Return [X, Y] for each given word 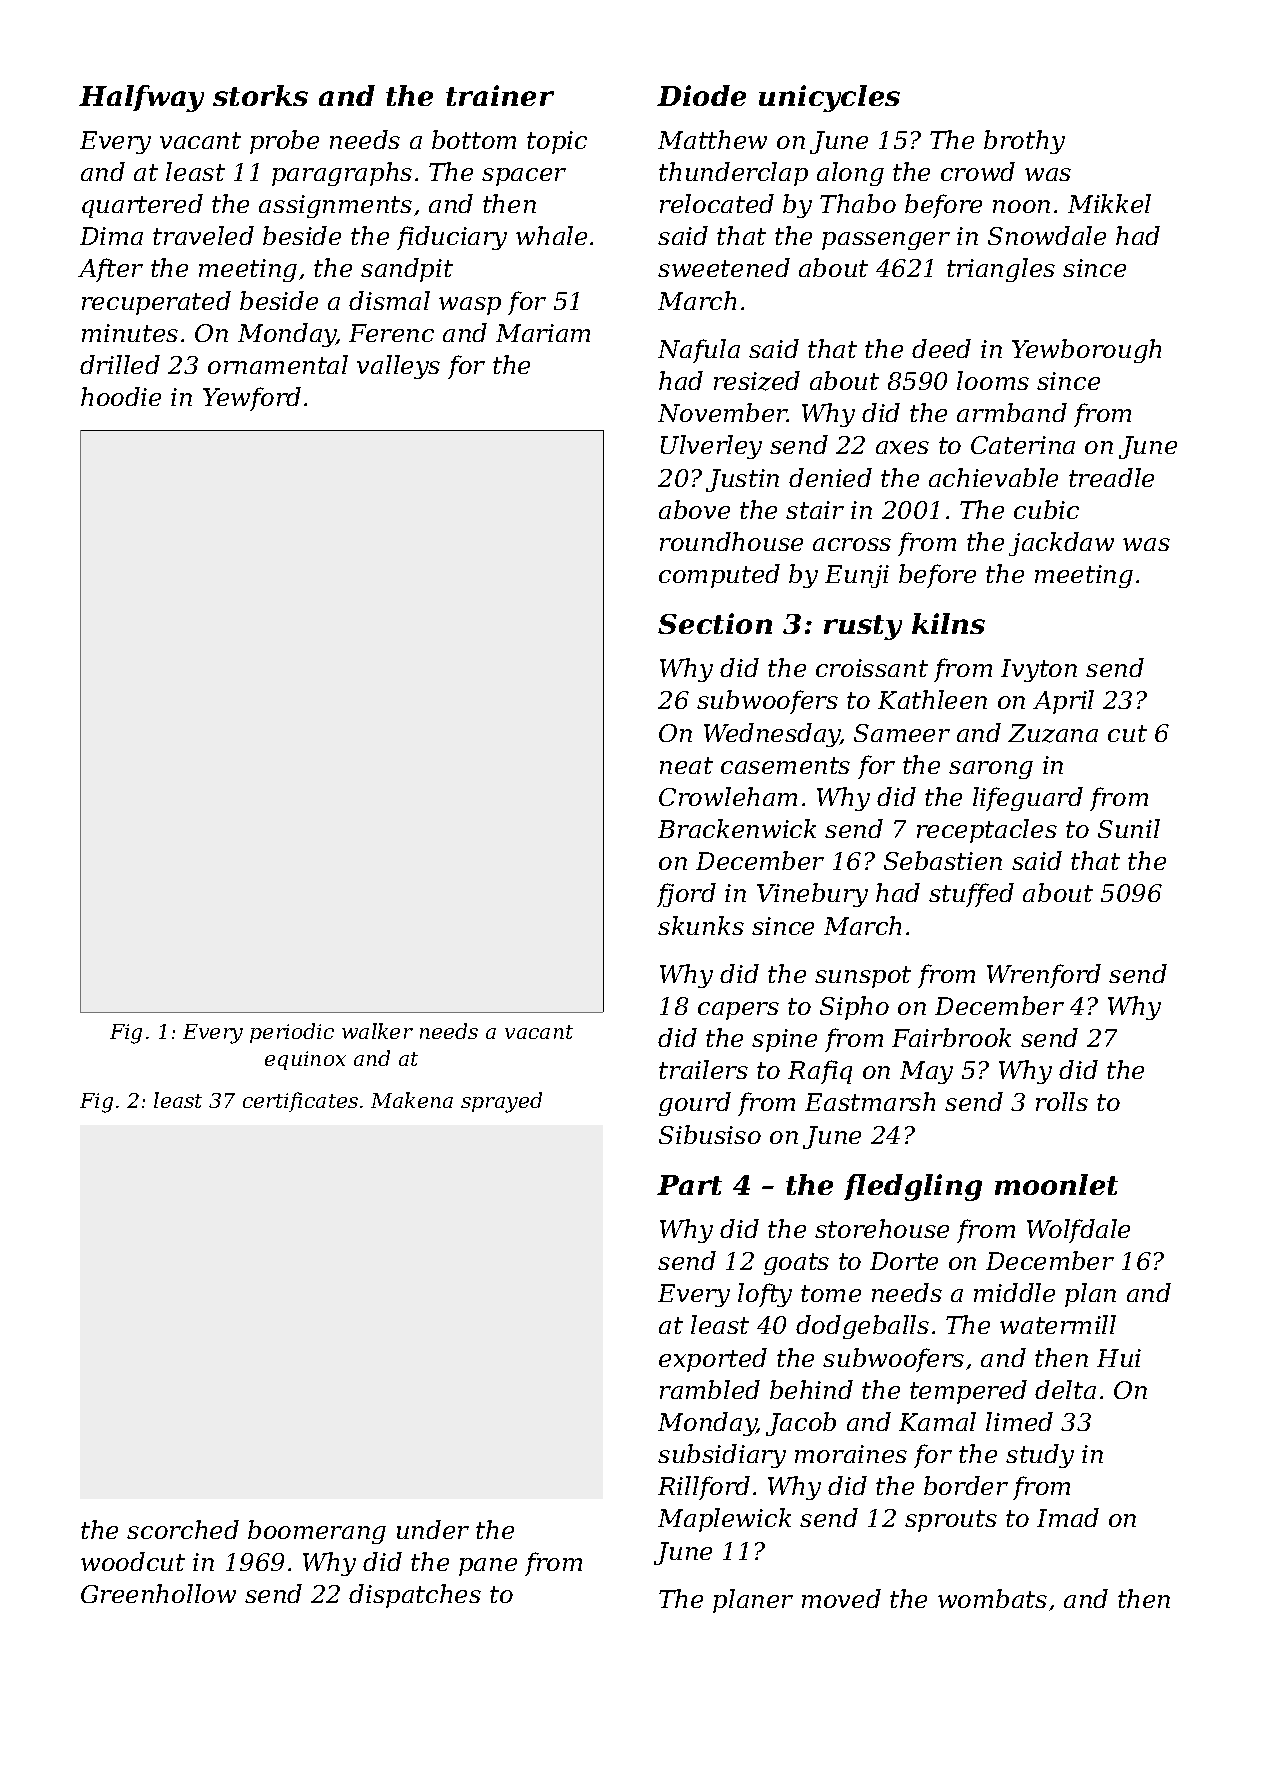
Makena [412, 1100]
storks [260, 95]
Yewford [252, 399]
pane [488, 1567]
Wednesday [772, 735]
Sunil [1129, 828]
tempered [968, 1392]
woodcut [133, 1561]
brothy [1024, 142]
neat [686, 765]
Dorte [904, 1261]
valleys [398, 367]
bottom [474, 139]
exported [713, 1360]
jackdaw [1061, 544]
